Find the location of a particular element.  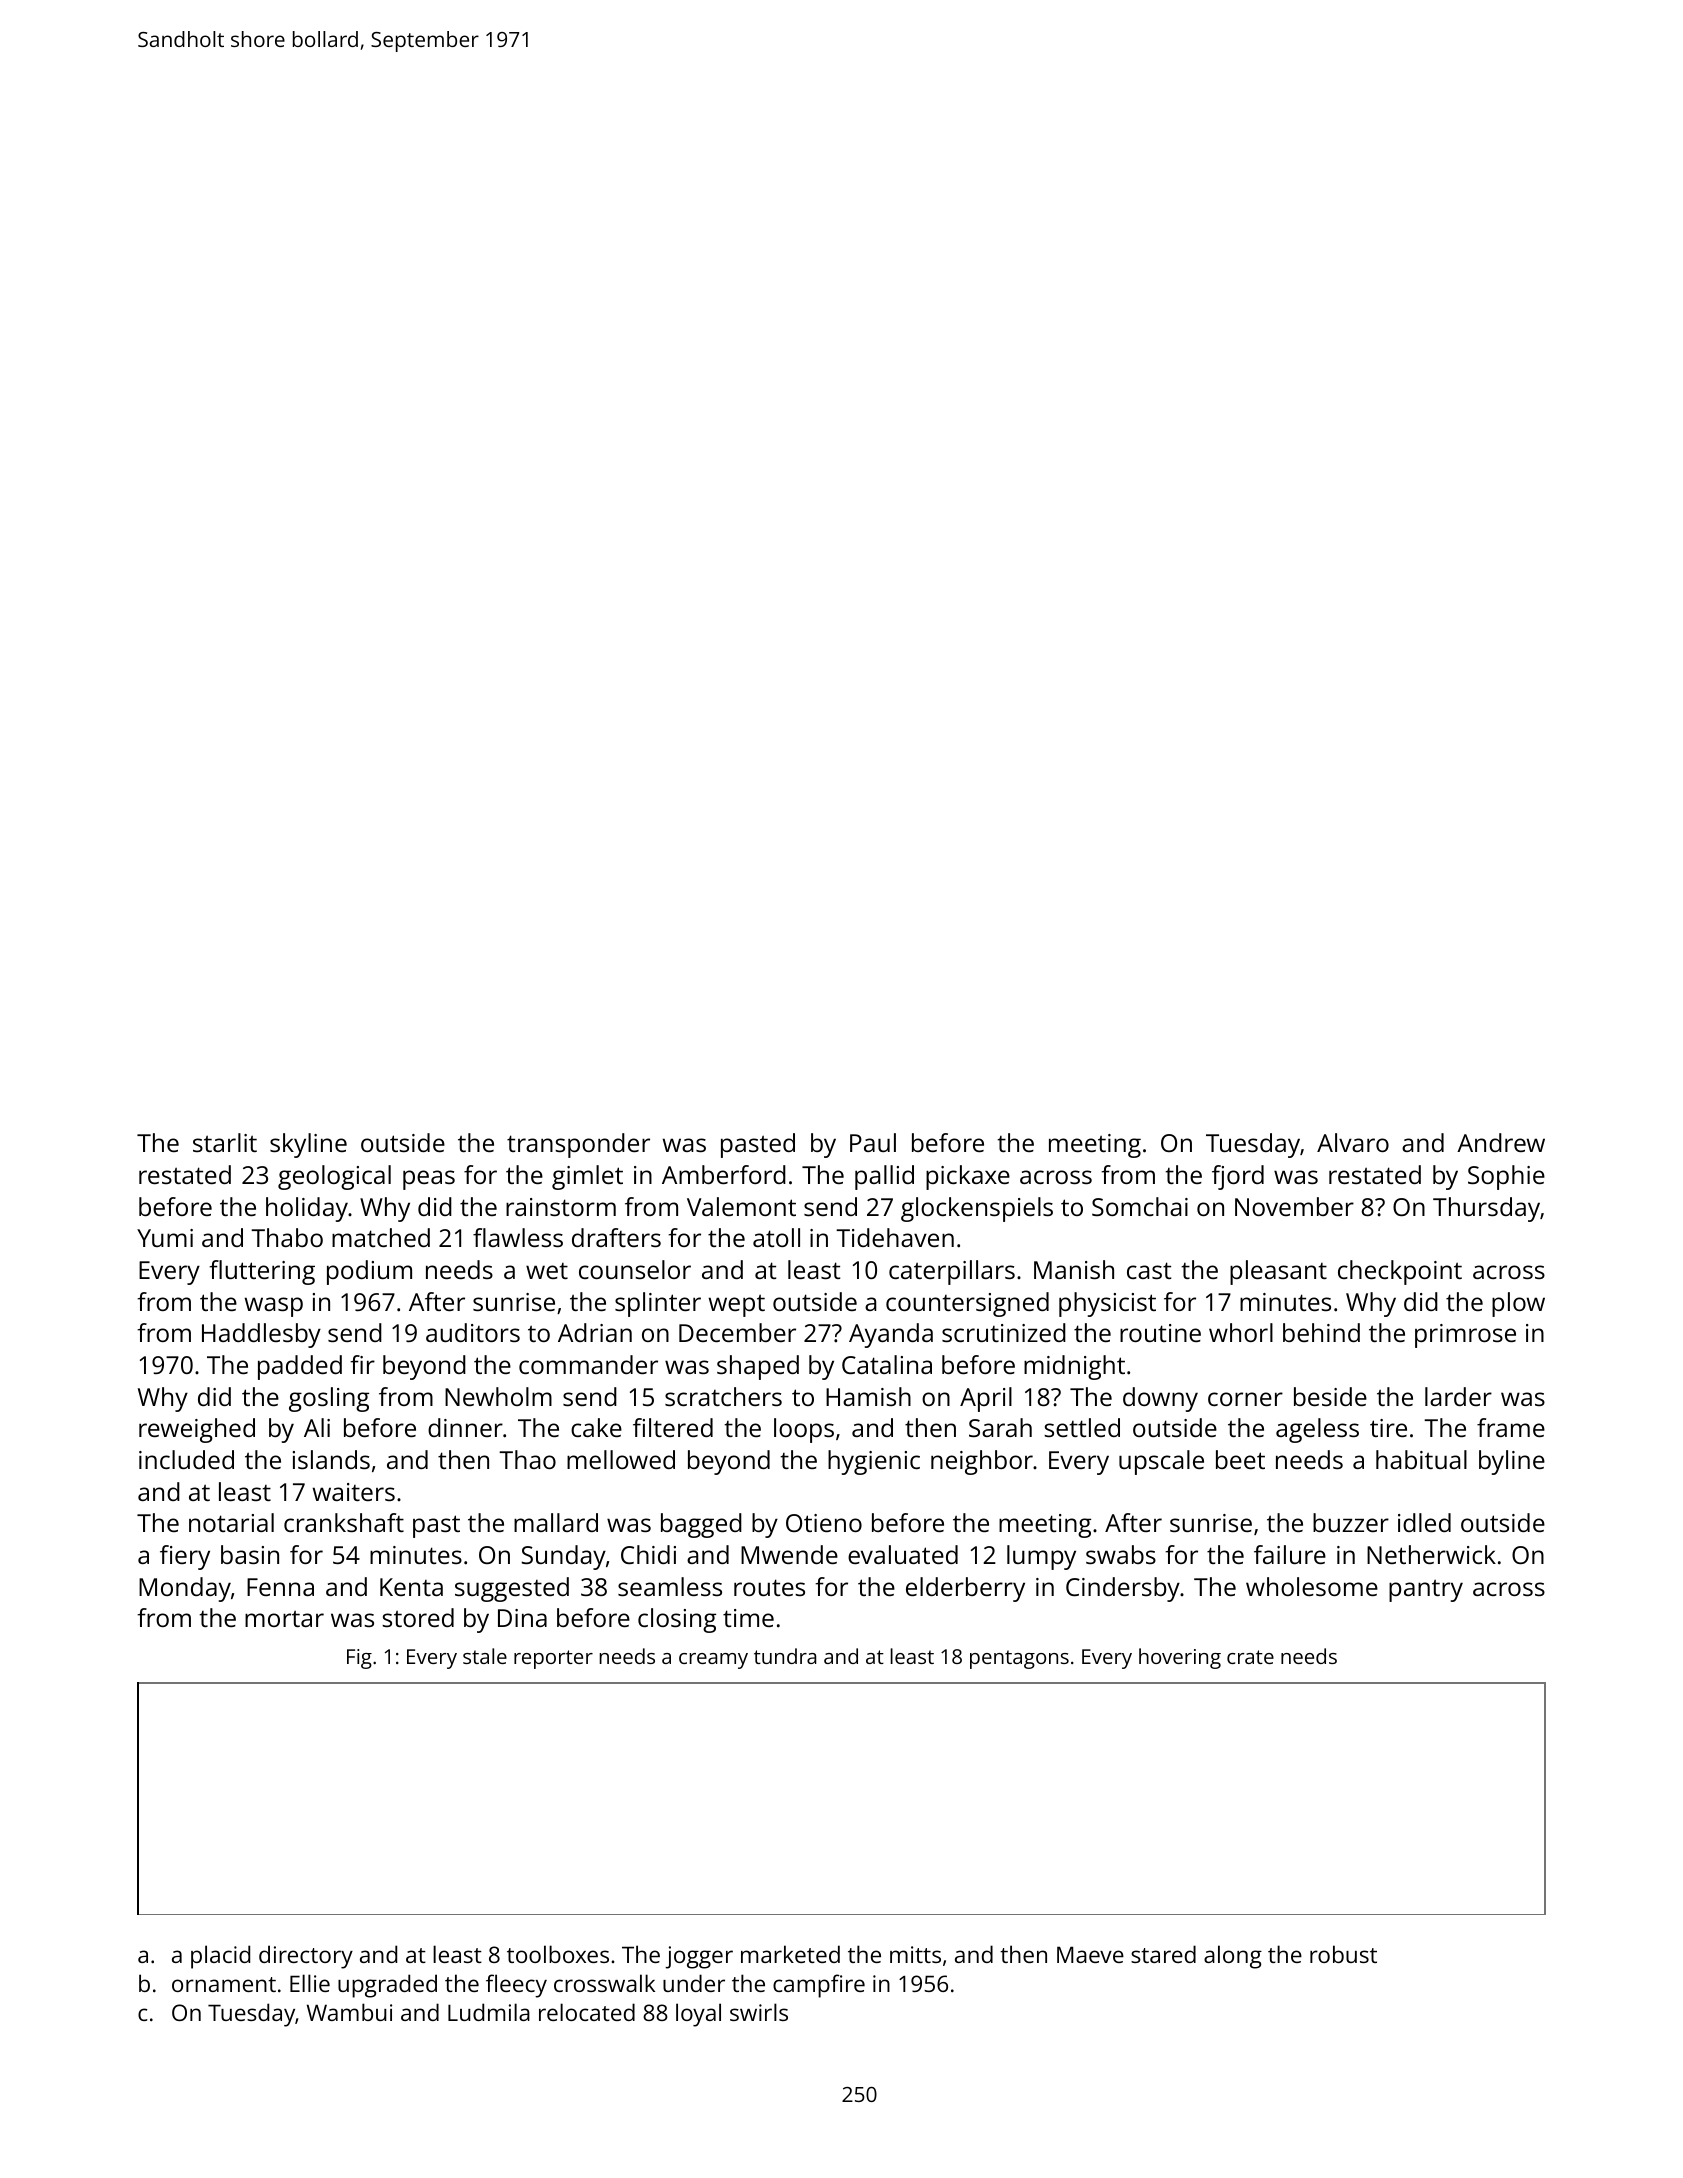

podium is located at coordinates (369, 1272).
